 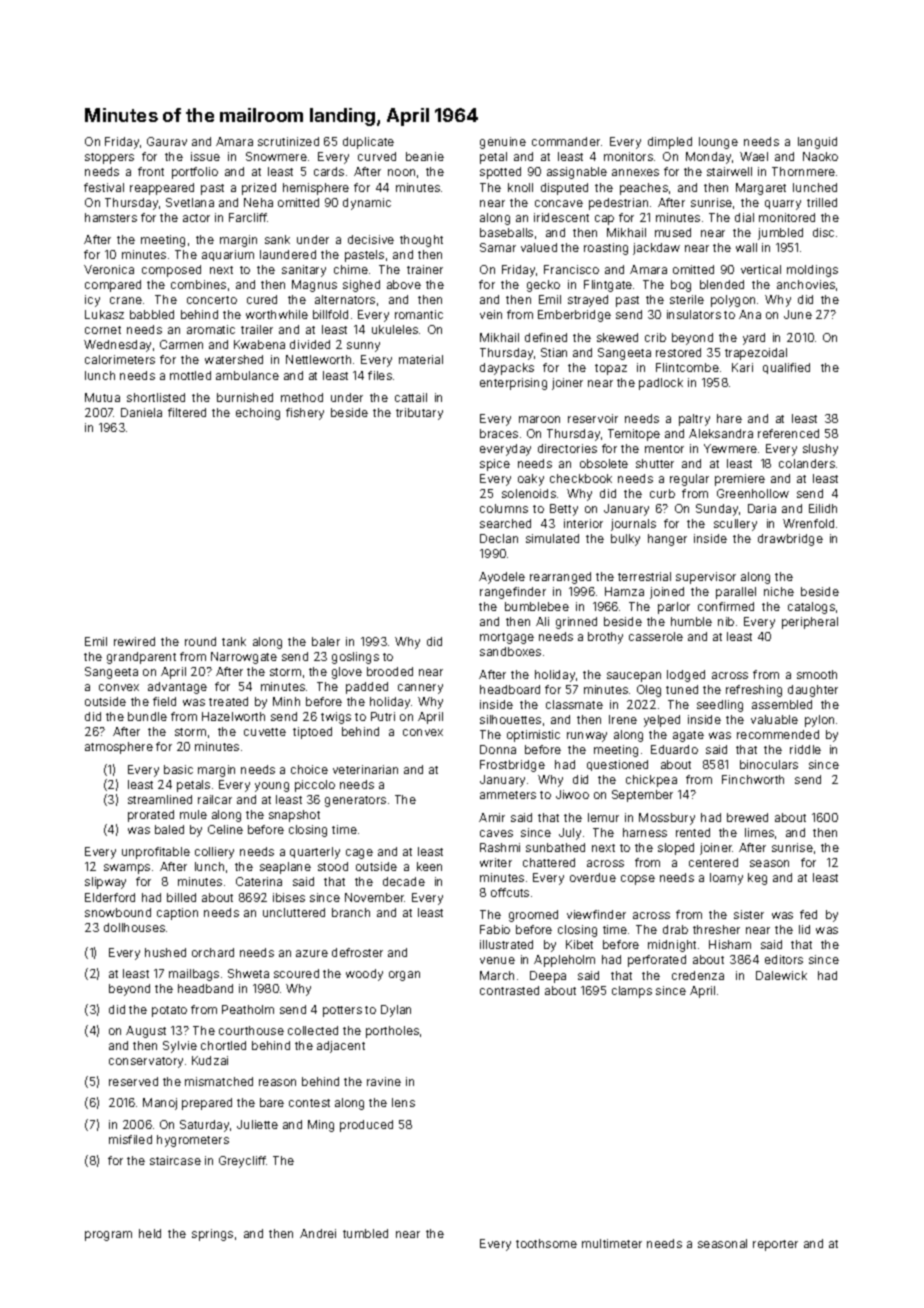 What do you see at coordinates (735, 525) in the screenshot?
I see `scullery` at bounding box center [735, 525].
